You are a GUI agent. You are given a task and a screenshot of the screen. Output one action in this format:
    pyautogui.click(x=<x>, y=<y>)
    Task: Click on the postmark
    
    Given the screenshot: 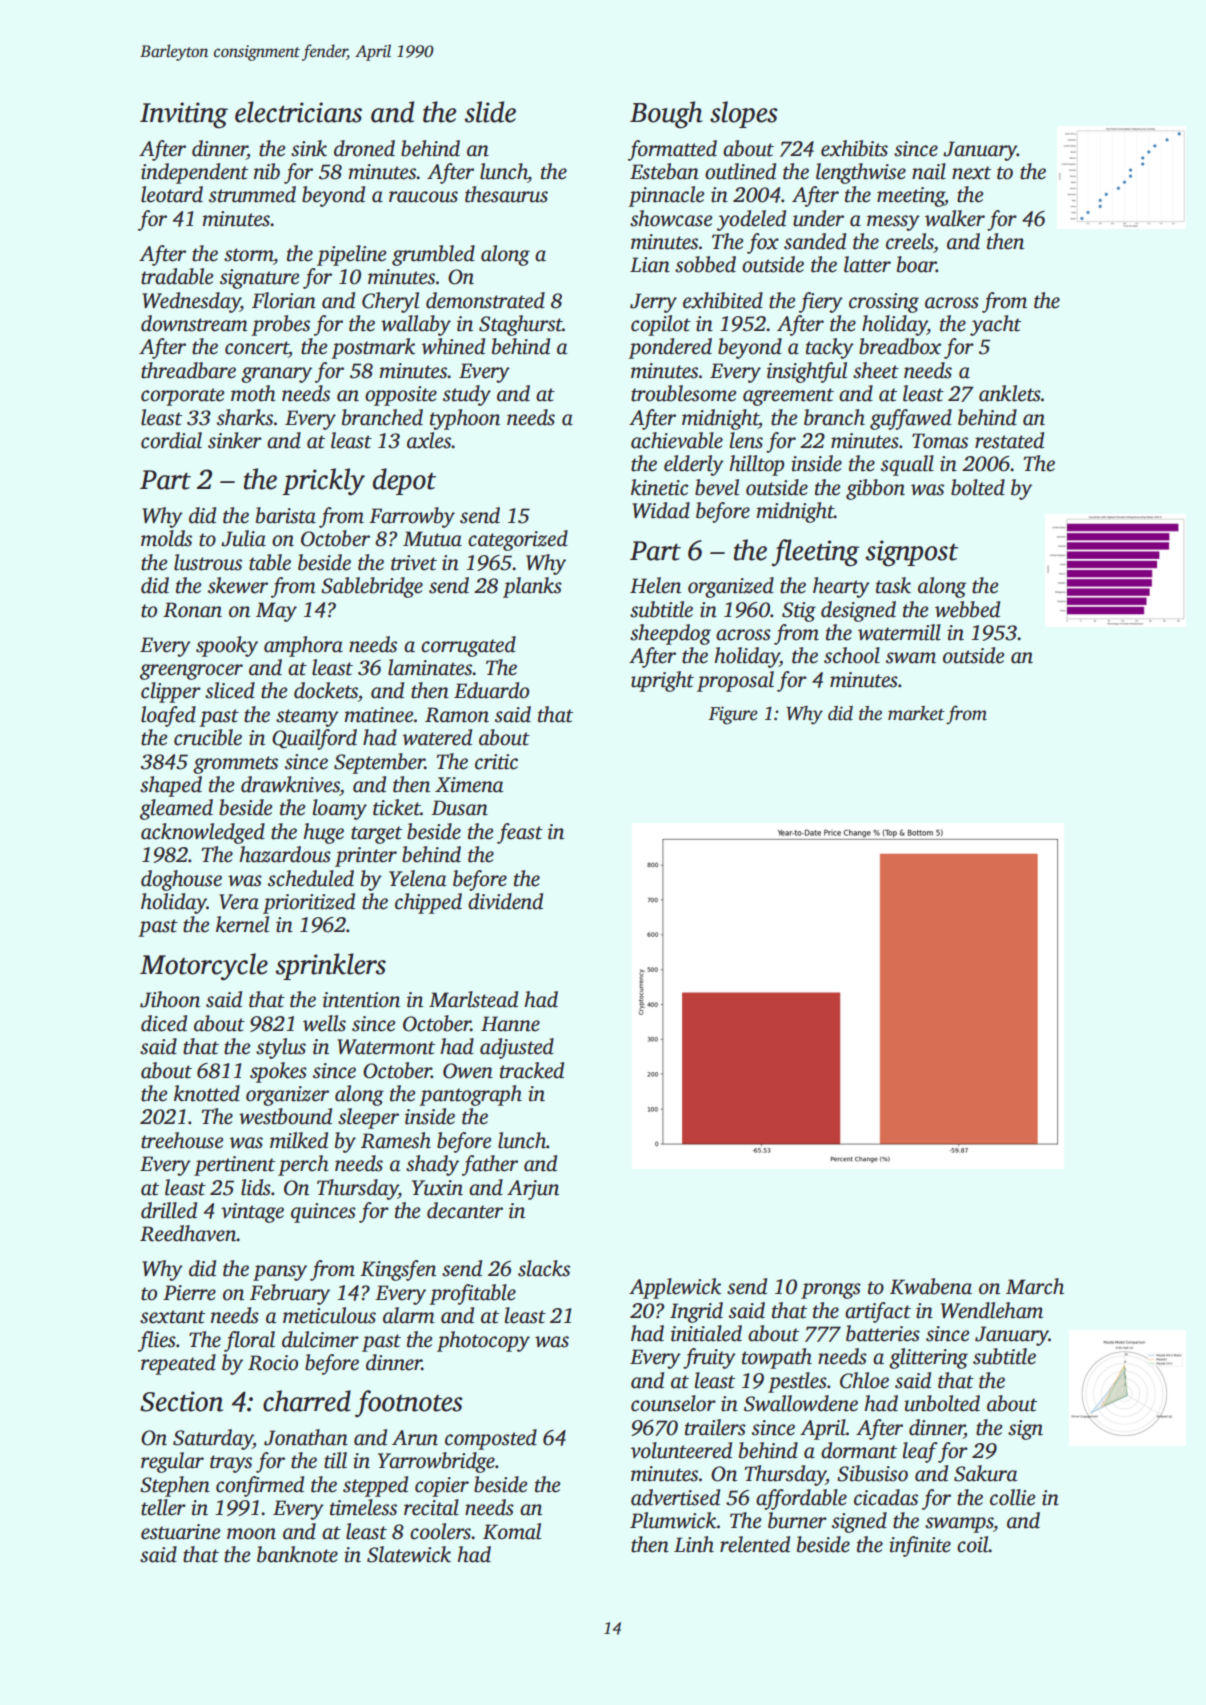 What is the action you would take?
    pyautogui.click(x=373, y=348)
